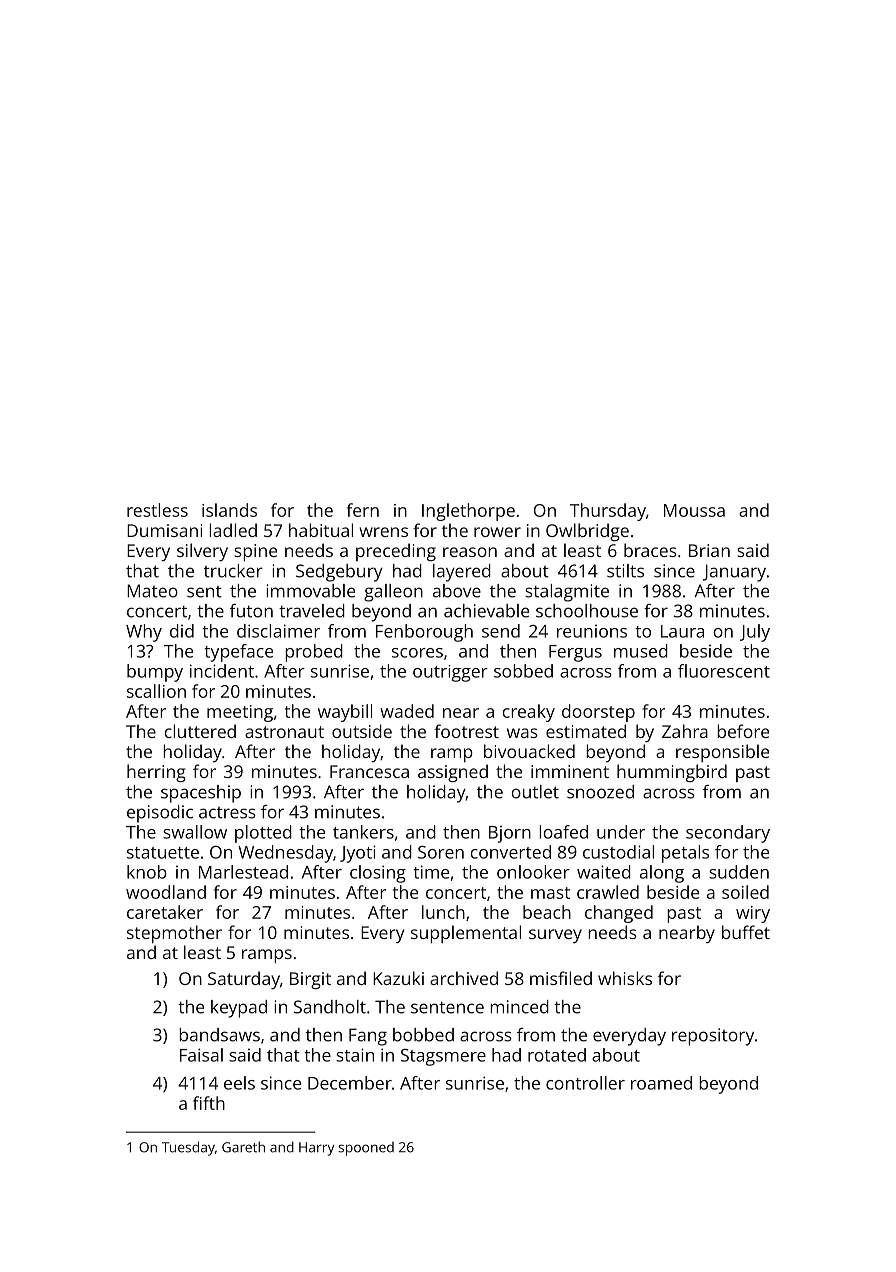  Describe the element at coordinates (201, 1055) in the document. I see `Faisal` at that location.
